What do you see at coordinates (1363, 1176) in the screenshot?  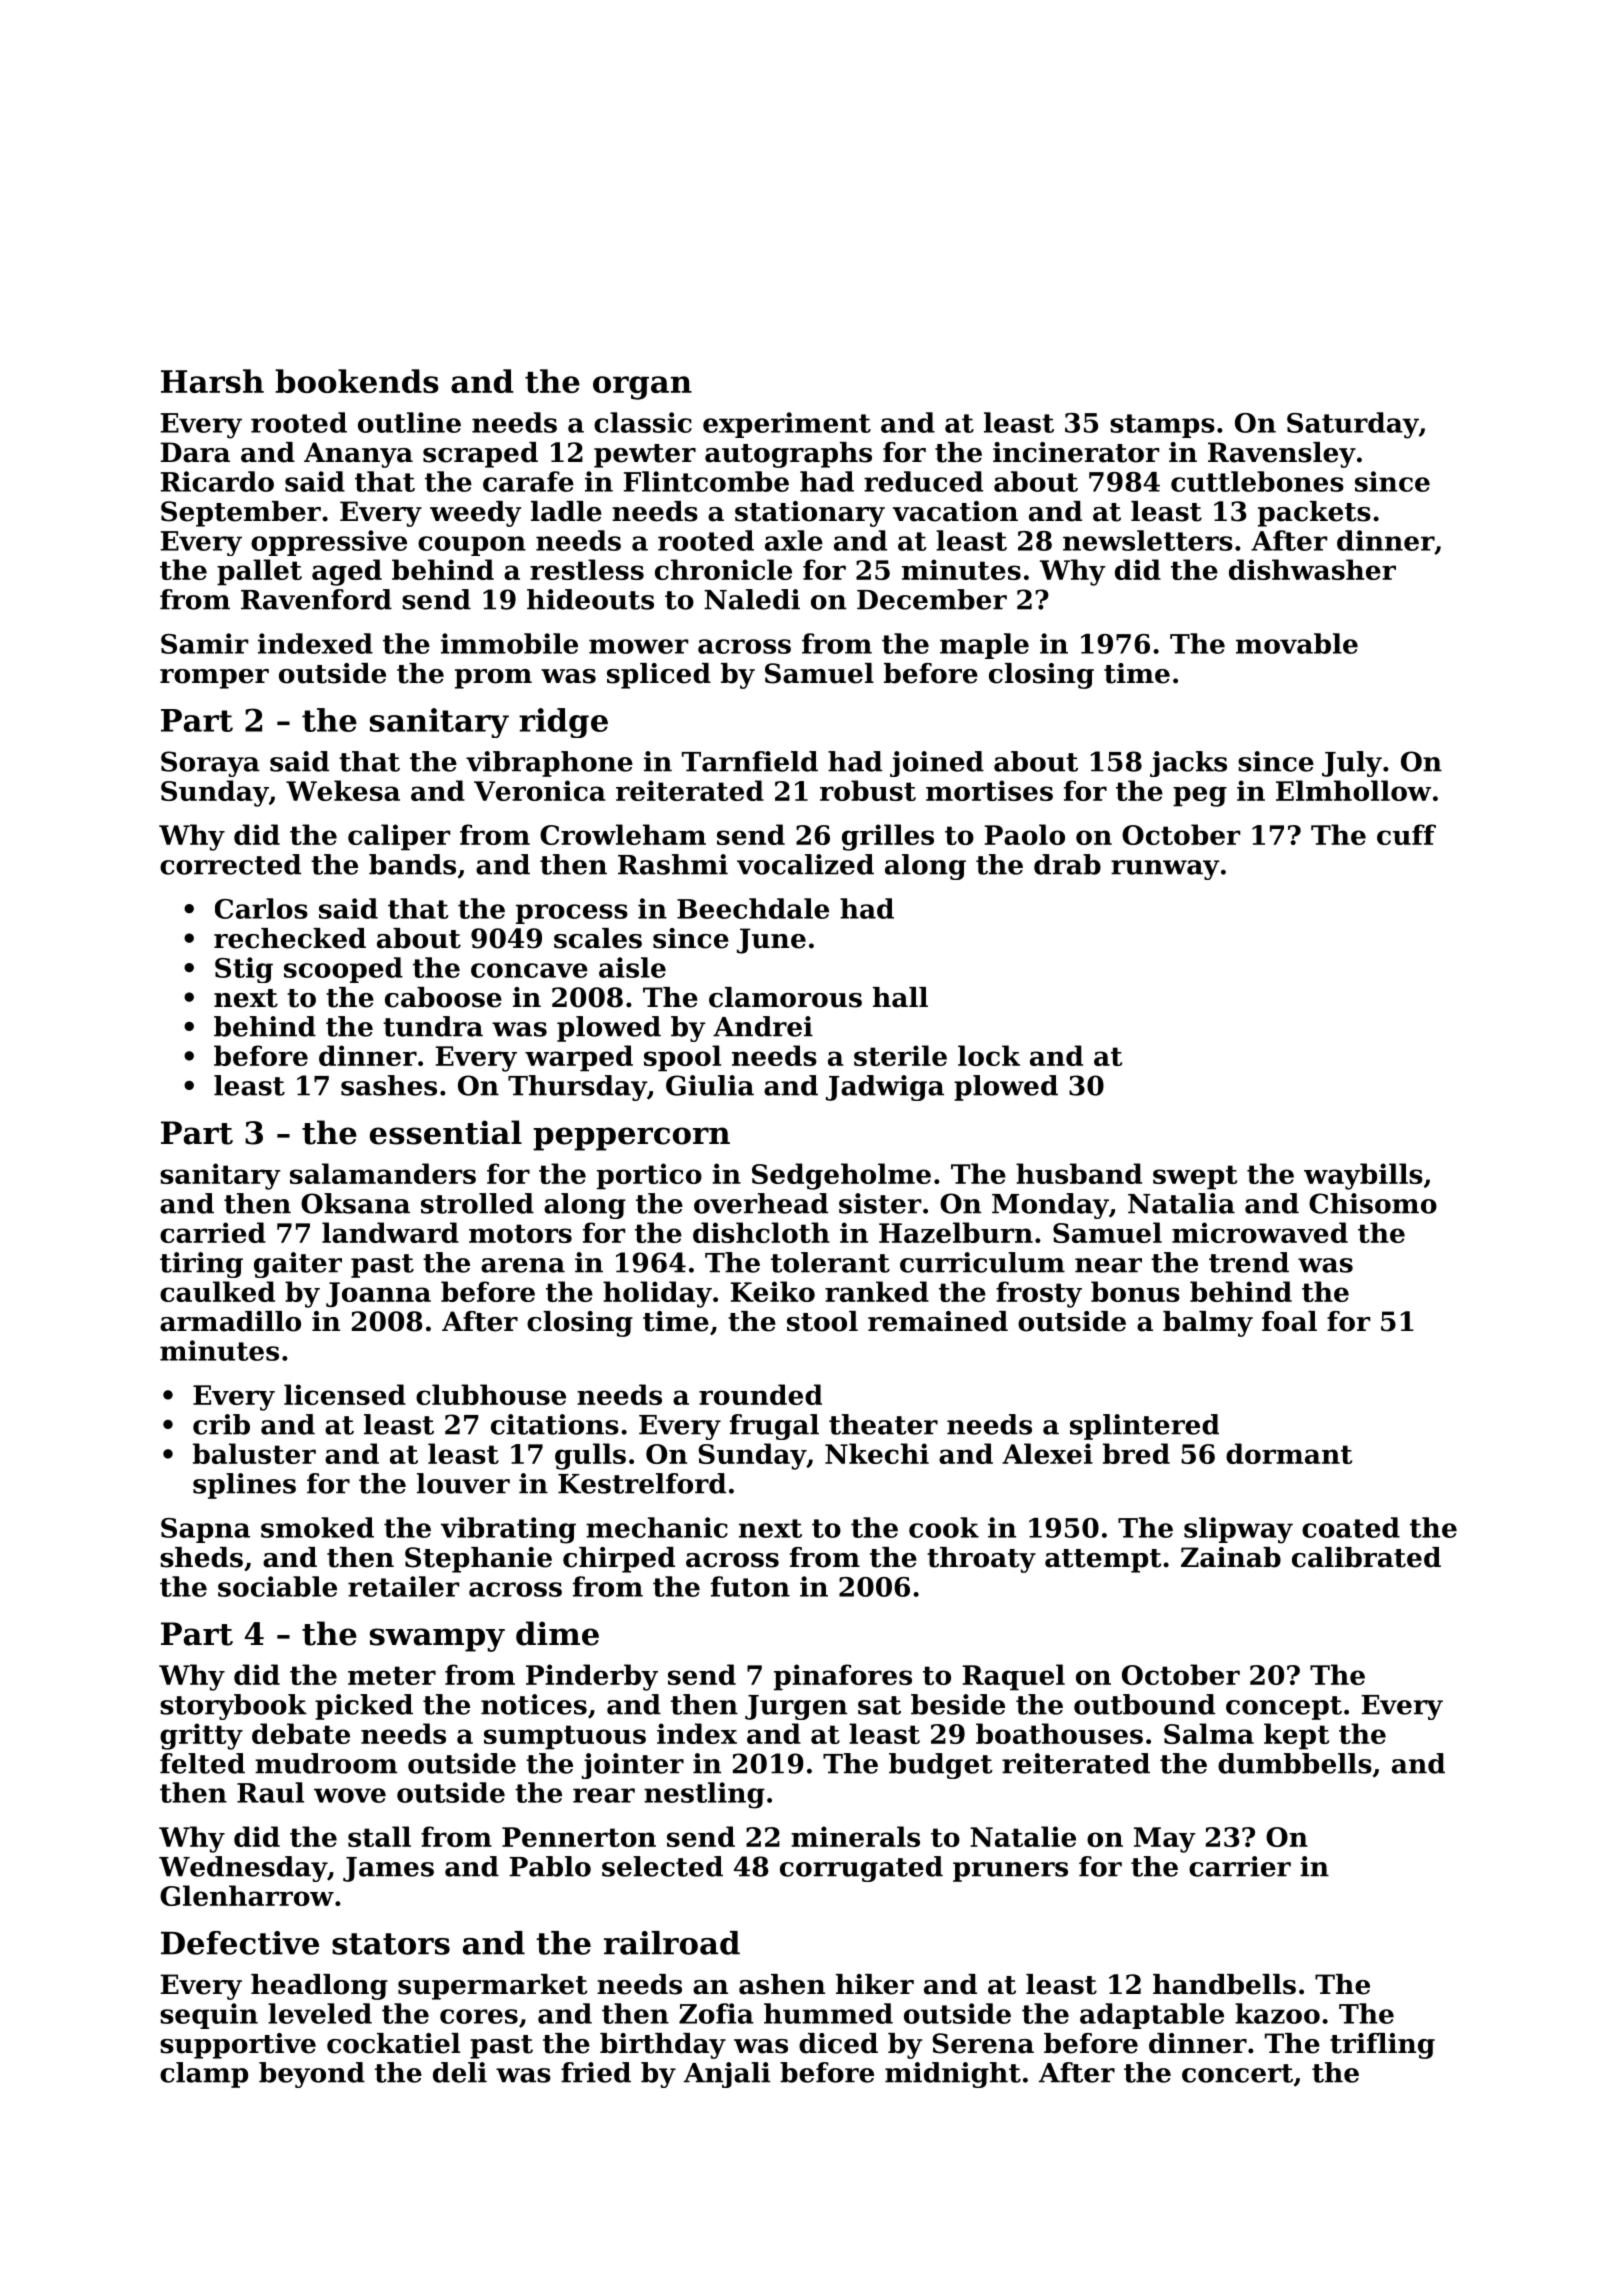 I see `waybills` at bounding box center [1363, 1176].
